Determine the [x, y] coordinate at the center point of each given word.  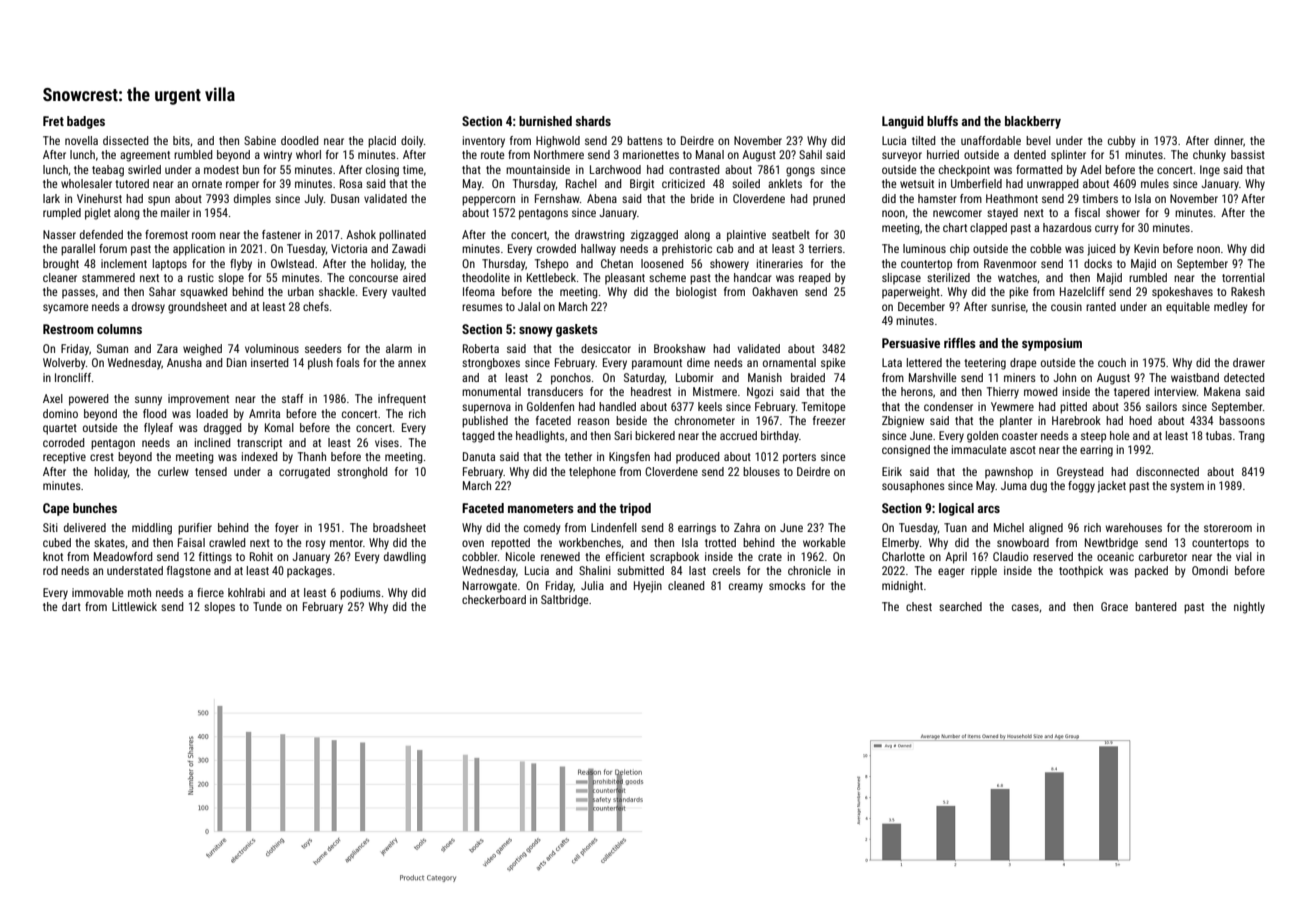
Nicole [520, 556]
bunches [95, 508]
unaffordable [991, 140]
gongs [800, 172]
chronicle [809, 570]
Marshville [933, 377]
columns [119, 329]
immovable [98, 592]
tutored [132, 183]
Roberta [481, 348]
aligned [1046, 529]
